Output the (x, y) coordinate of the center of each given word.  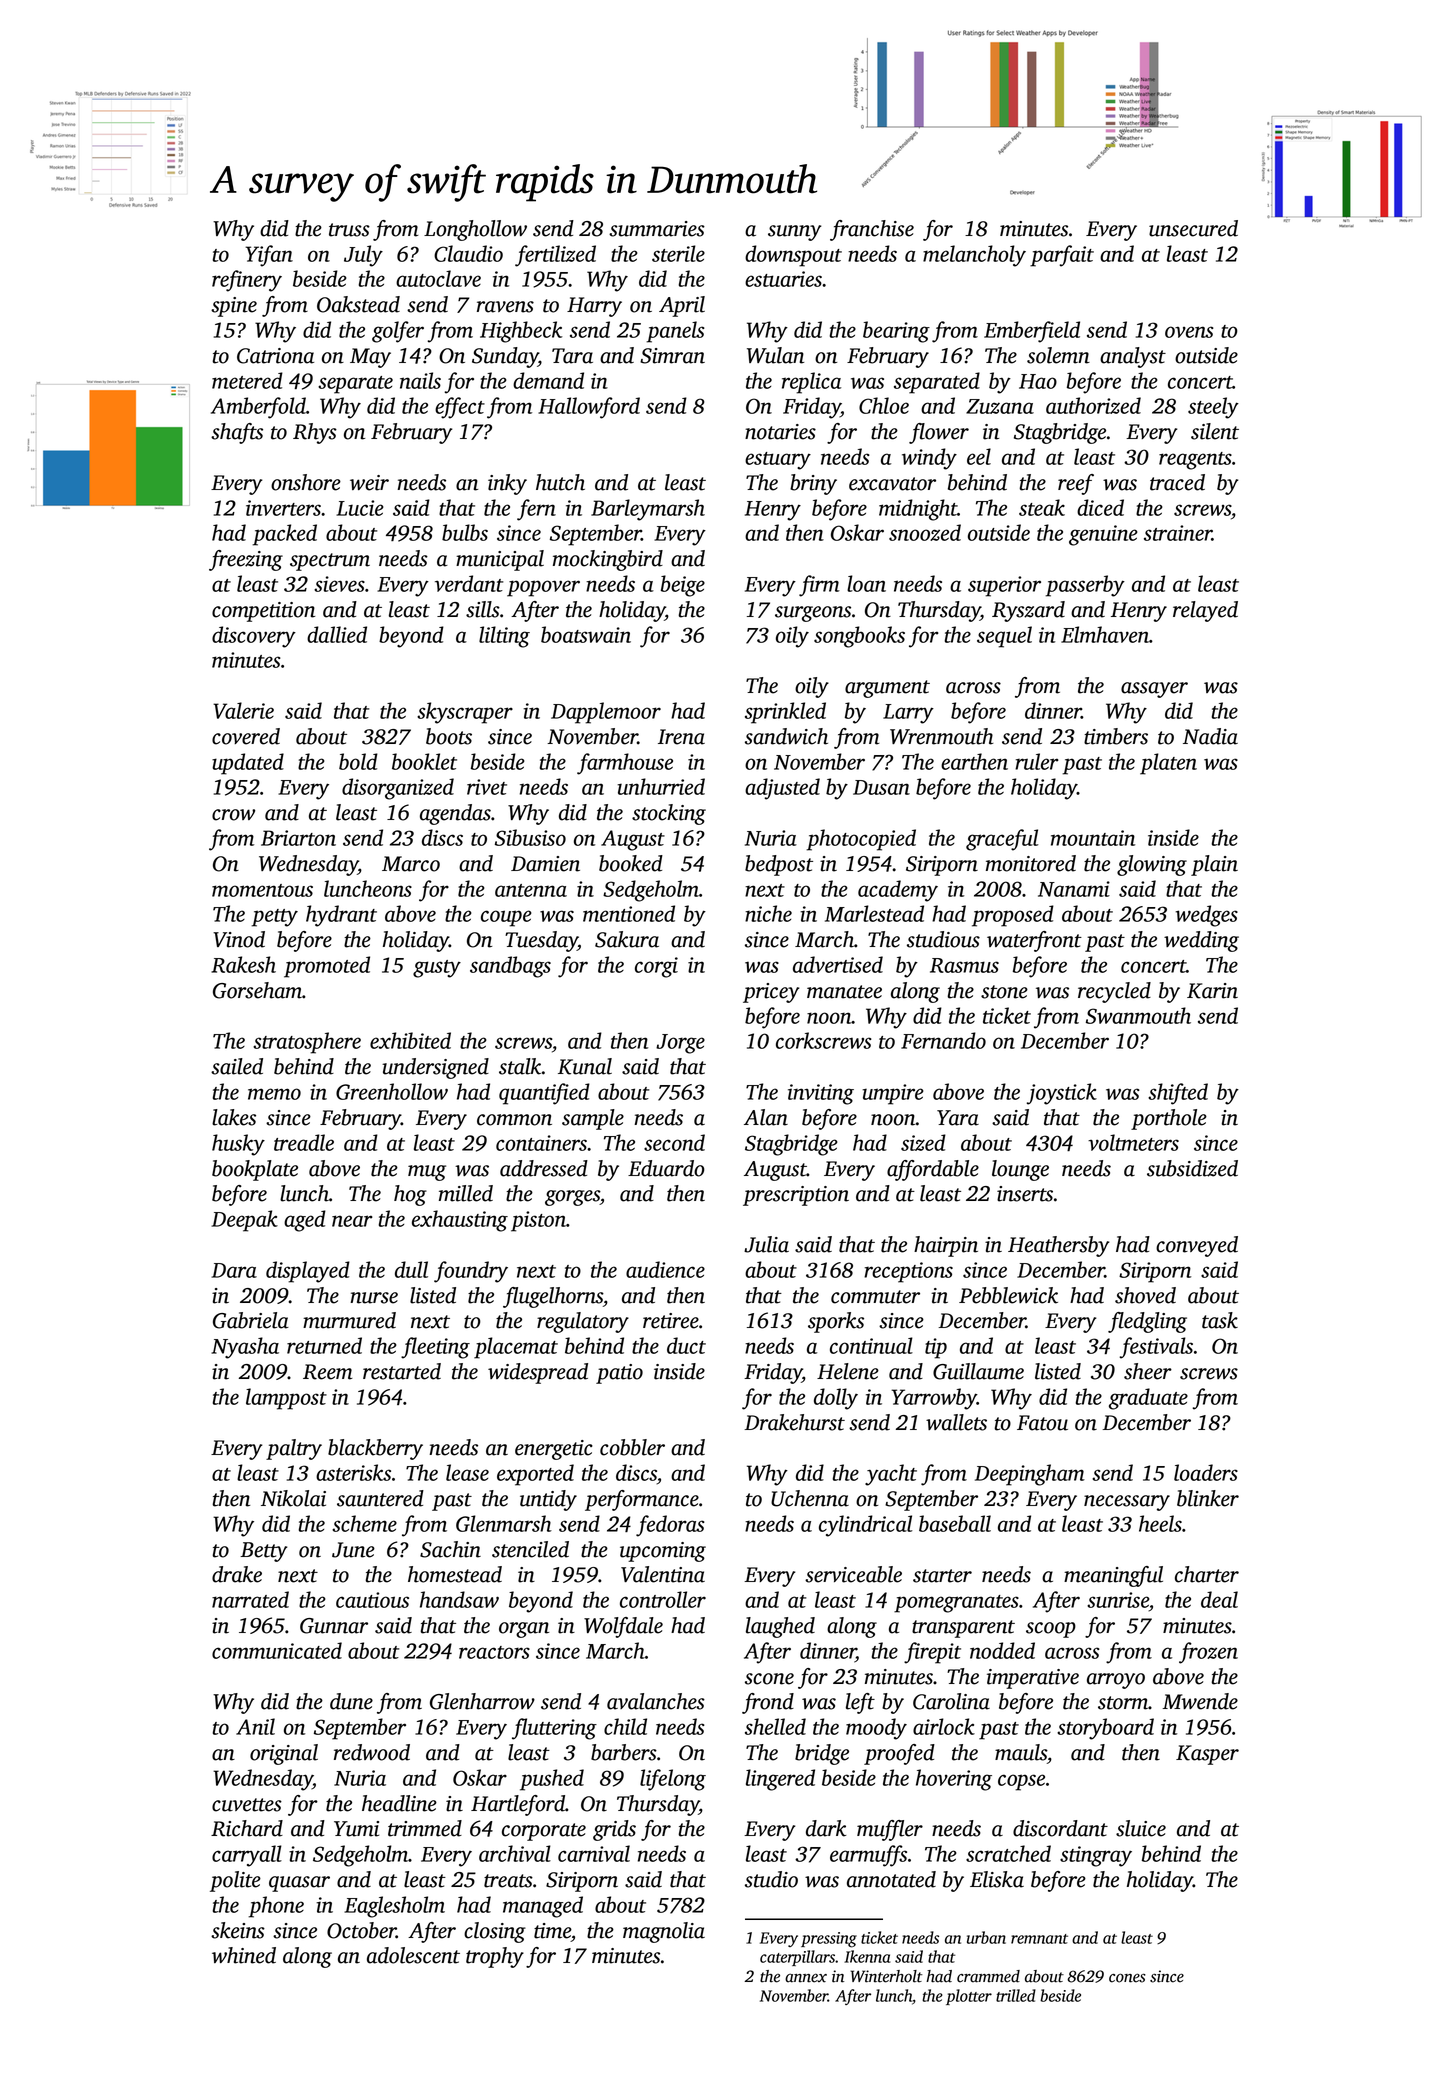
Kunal (585, 1066)
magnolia (664, 1932)
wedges (1207, 916)
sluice (1141, 1828)
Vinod (239, 939)
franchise (872, 230)
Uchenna (810, 1498)
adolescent (413, 1955)
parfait (1062, 256)
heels (1160, 1523)
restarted (402, 1371)
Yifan (269, 256)
